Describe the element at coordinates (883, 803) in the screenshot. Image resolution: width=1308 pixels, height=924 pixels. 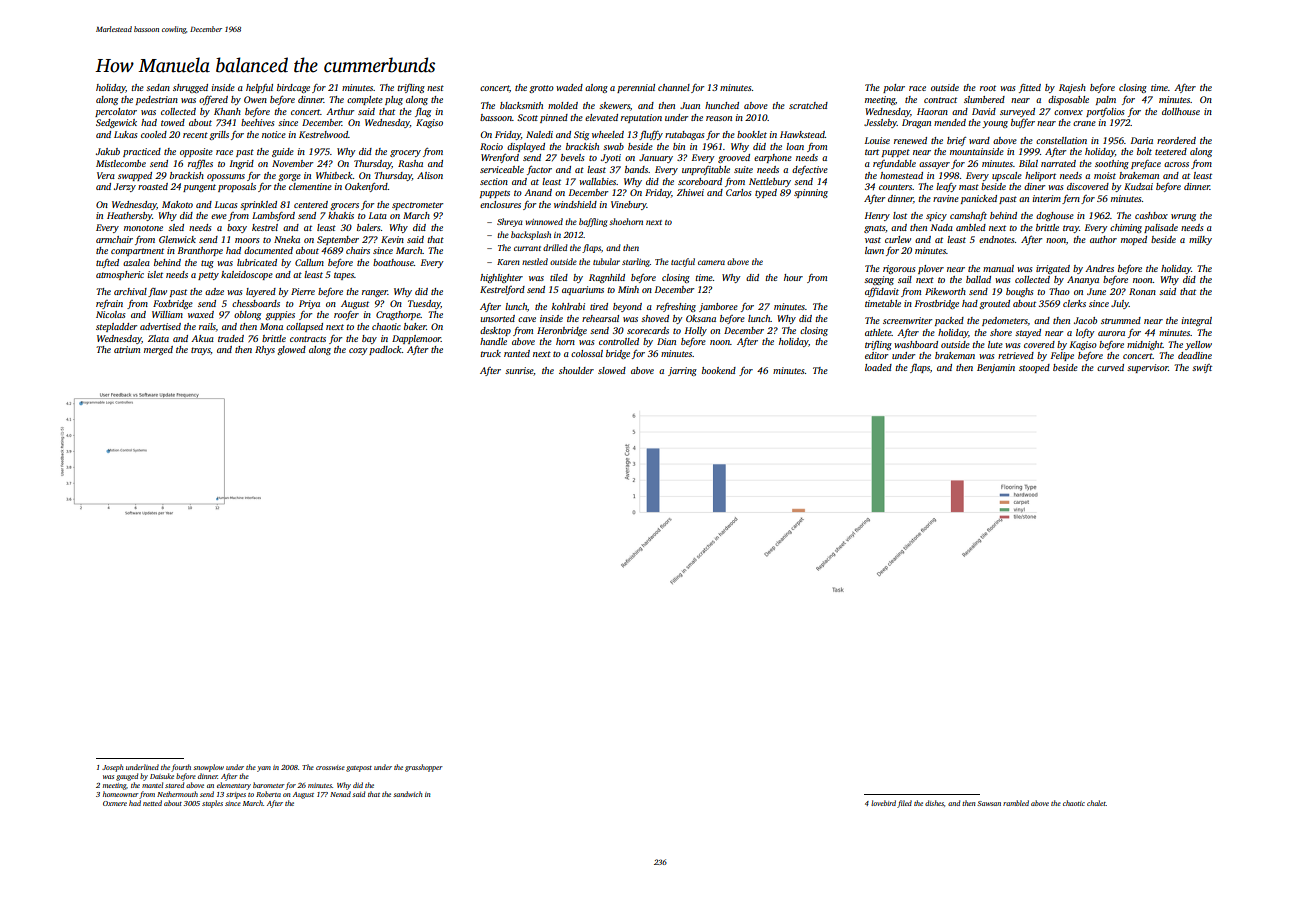
I see `lovebird` at that location.
